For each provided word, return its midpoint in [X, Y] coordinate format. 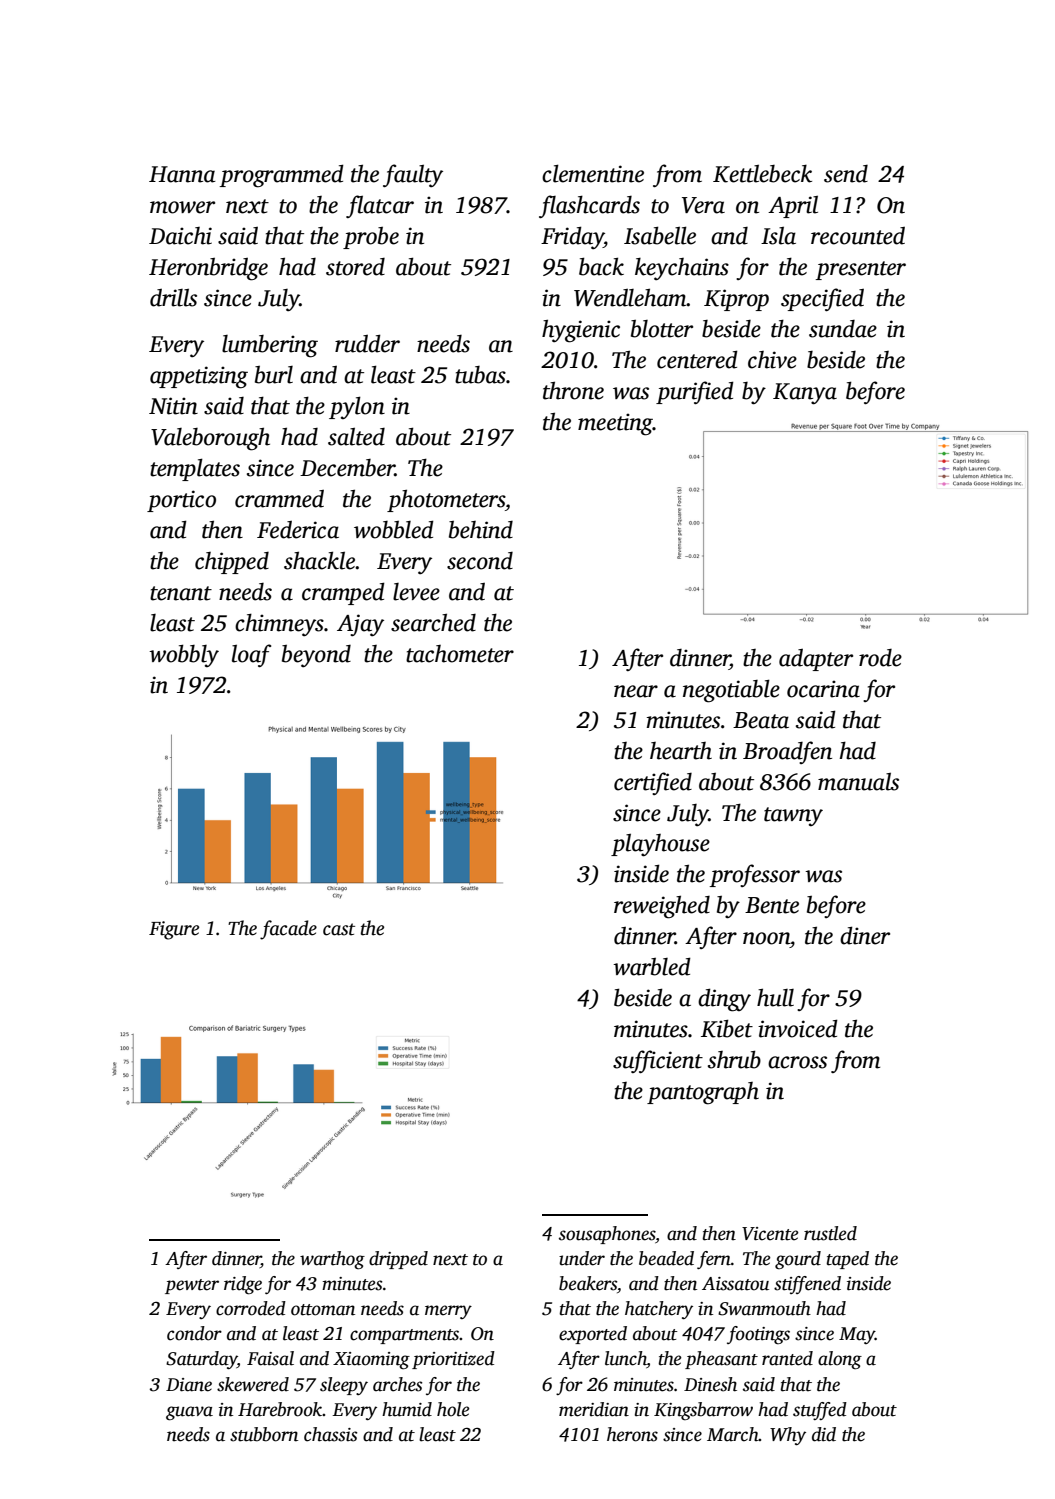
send [846, 174]
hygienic [581, 331]
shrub [734, 1059]
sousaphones [607, 1235]
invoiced [798, 1028]
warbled [652, 966]
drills [173, 297]
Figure [174, 930]
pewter [192, 1286]
